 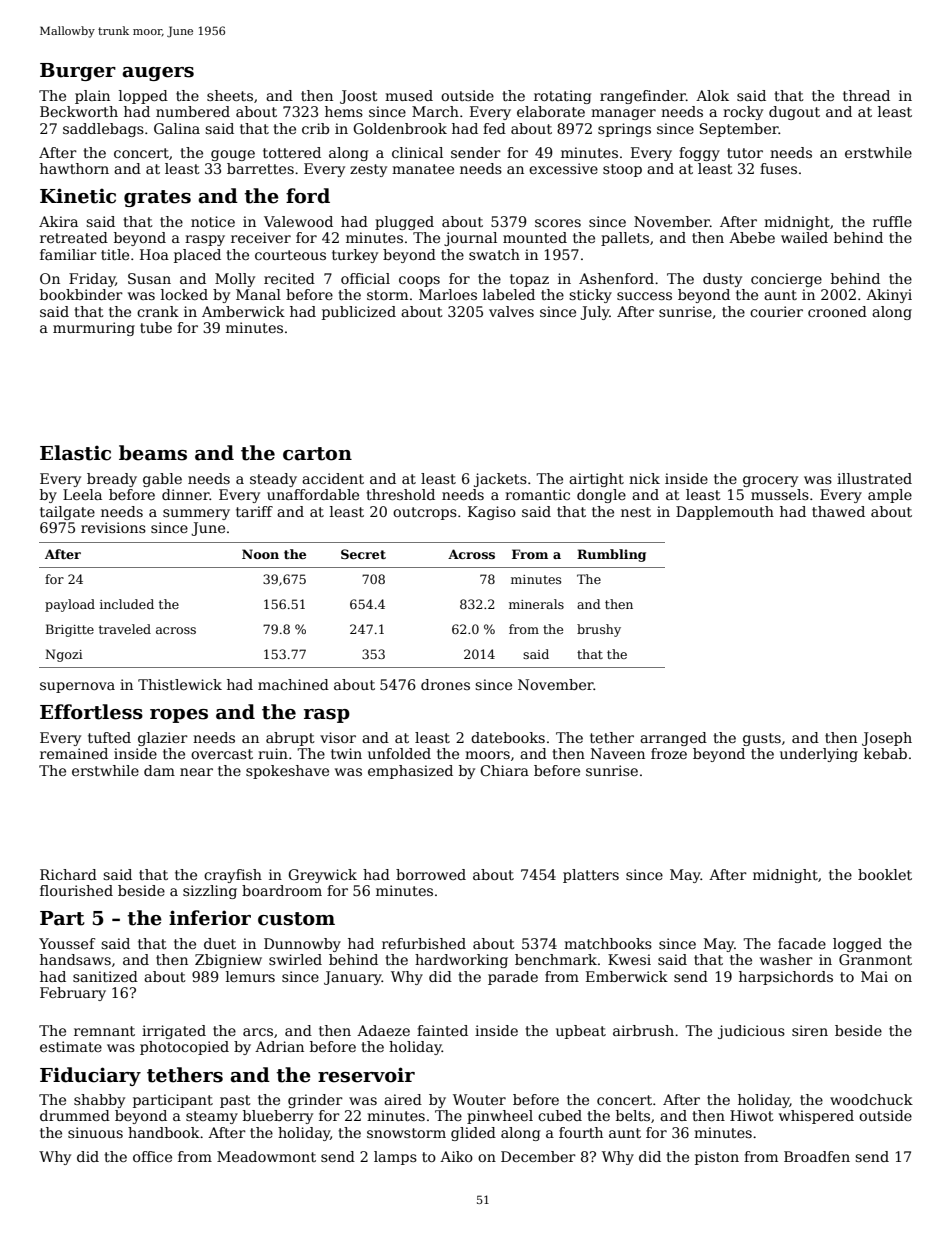 I want to click on Granmont, so click(x=875, y=959).
